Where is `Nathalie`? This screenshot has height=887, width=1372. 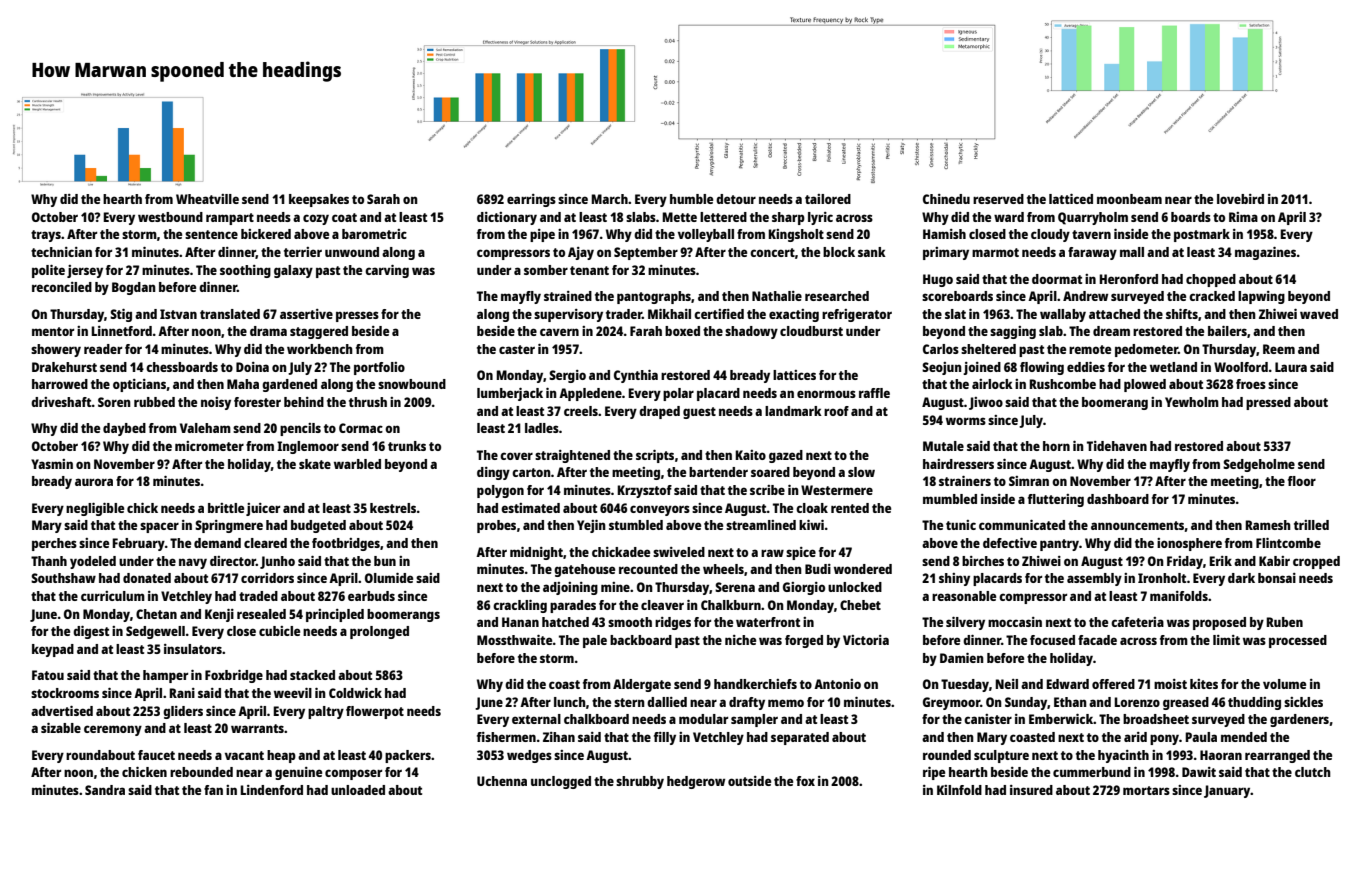 Nathalie is located at coordinates (777, 296).
